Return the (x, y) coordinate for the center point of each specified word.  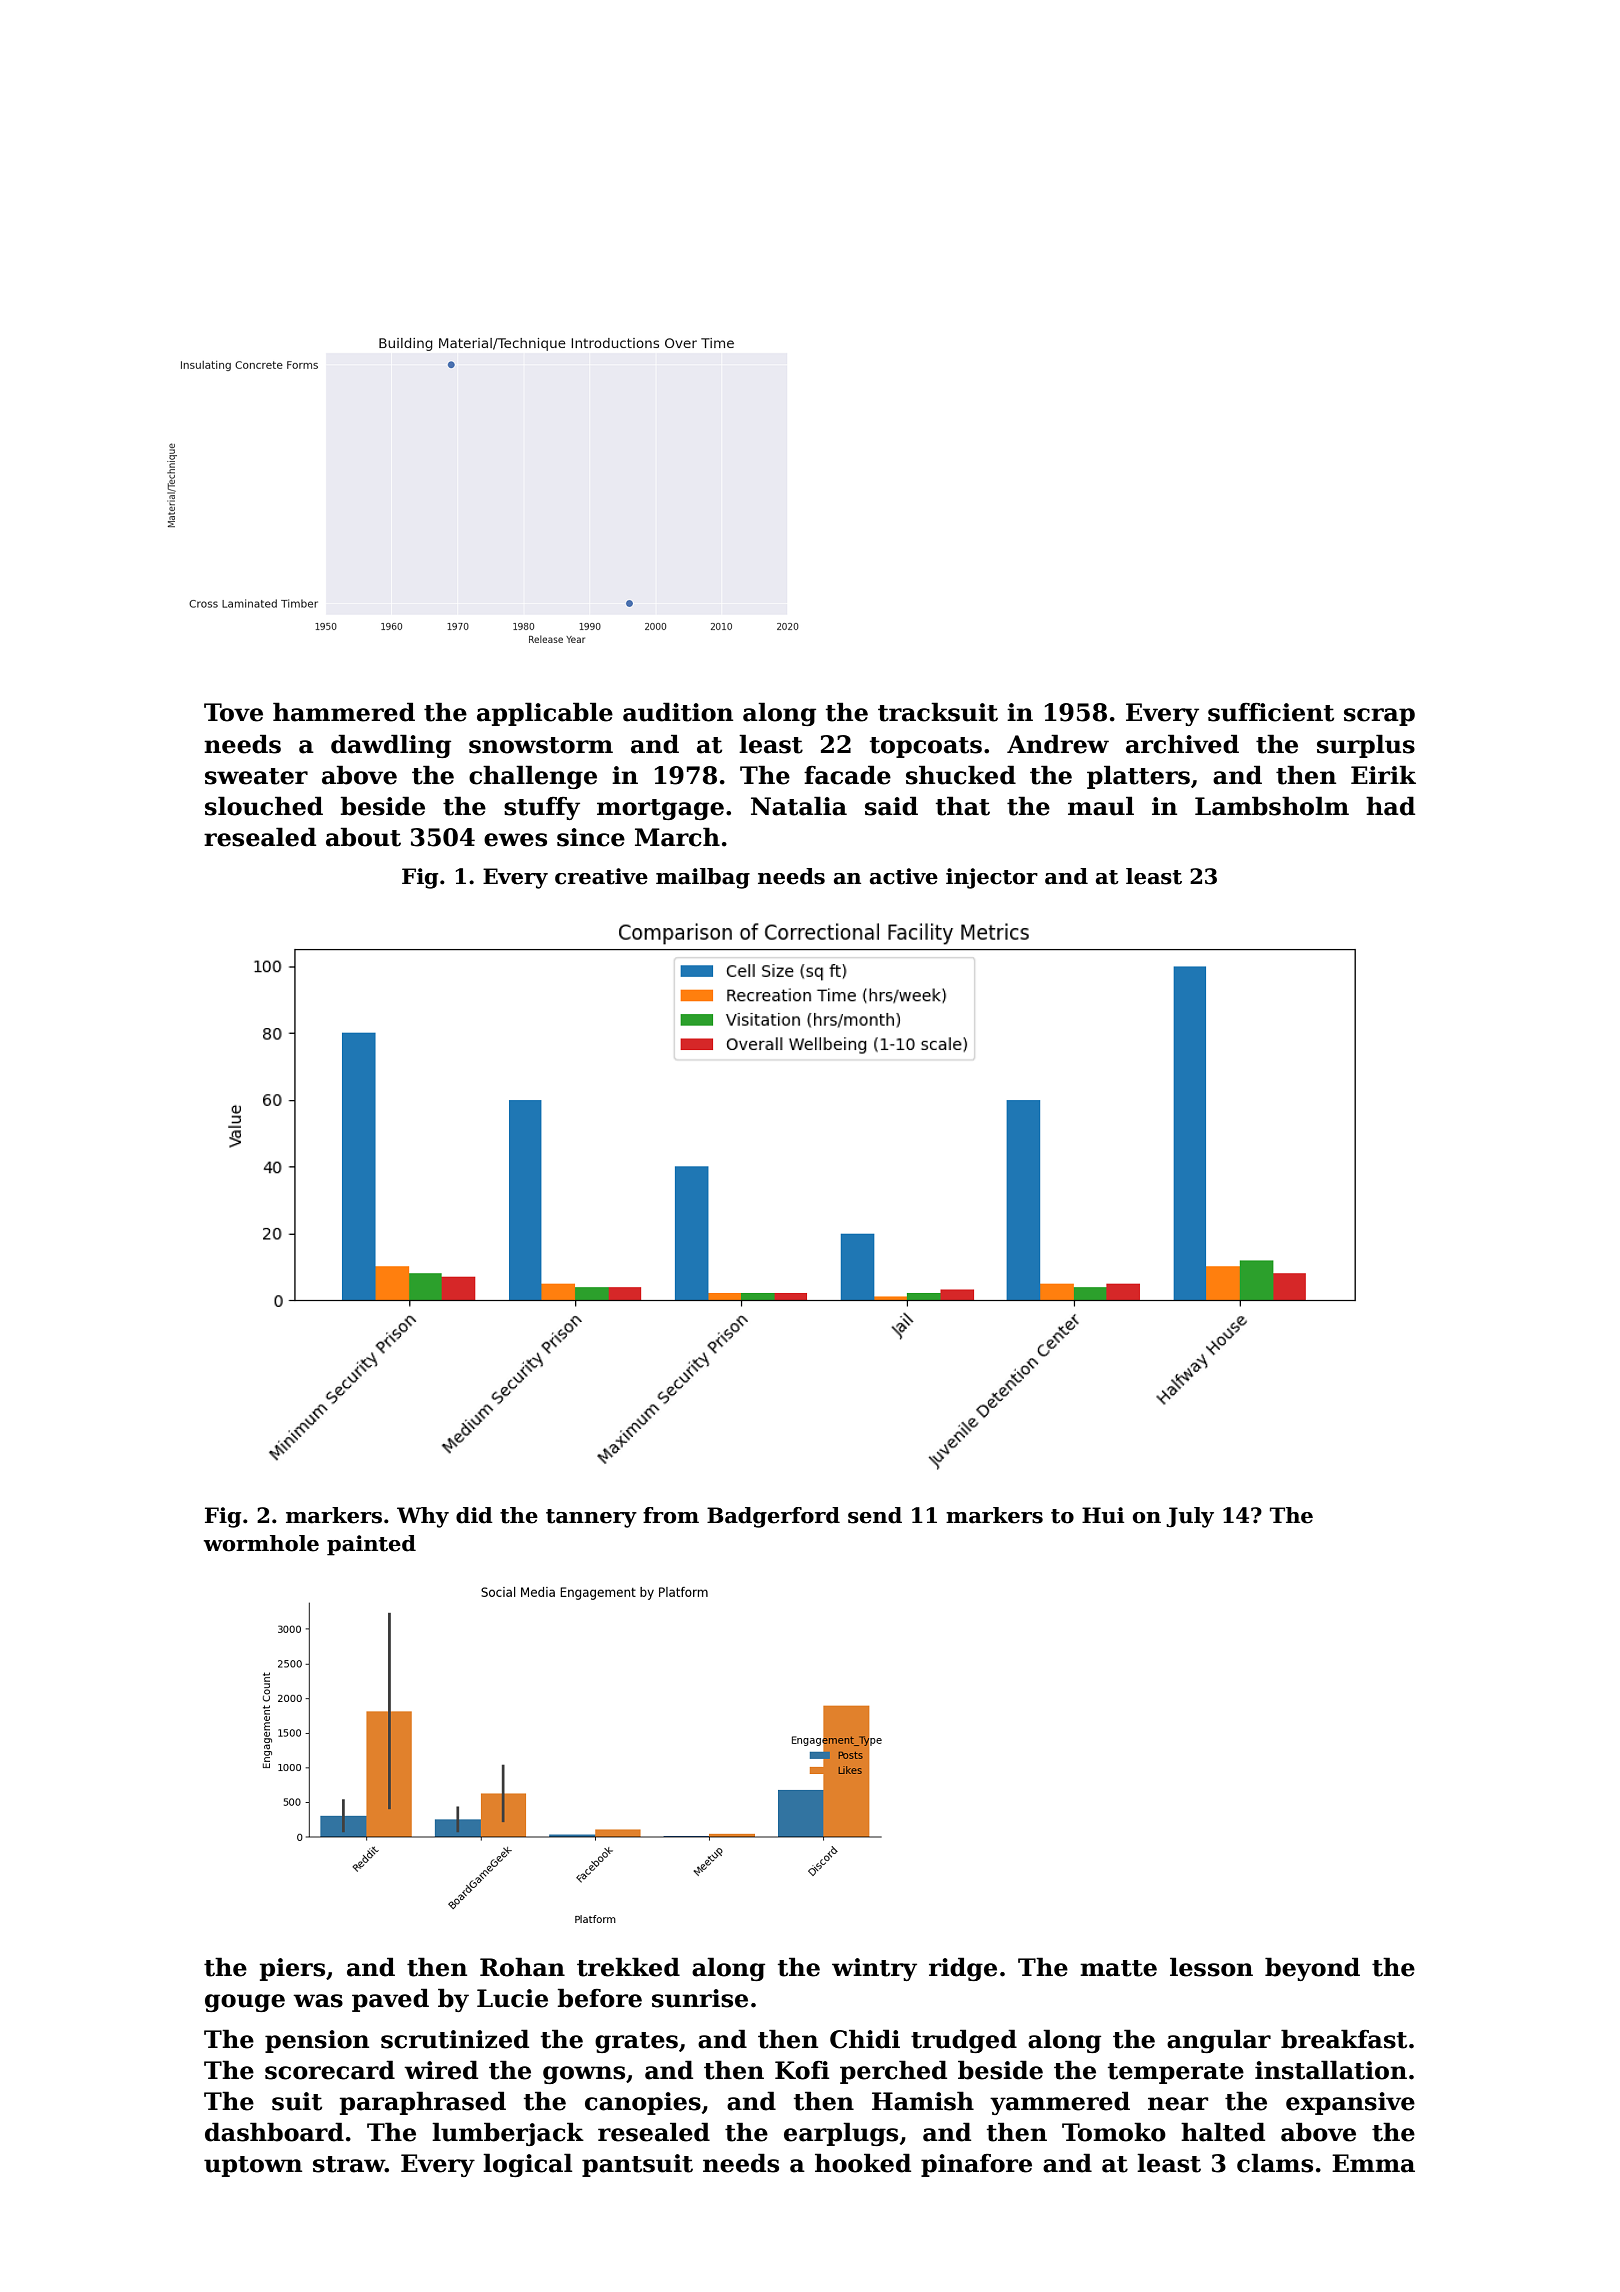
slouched (264, 806)
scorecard (330, 2070)
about (363, 837)
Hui (1103, 1515)
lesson (1211, 1967)
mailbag (703, 878)
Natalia (799, 806)
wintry (874, 1969)
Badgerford (773, 1517)
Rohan (522, 1967)
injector (992, 878)
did (474, 1515)
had (1390, 806)
